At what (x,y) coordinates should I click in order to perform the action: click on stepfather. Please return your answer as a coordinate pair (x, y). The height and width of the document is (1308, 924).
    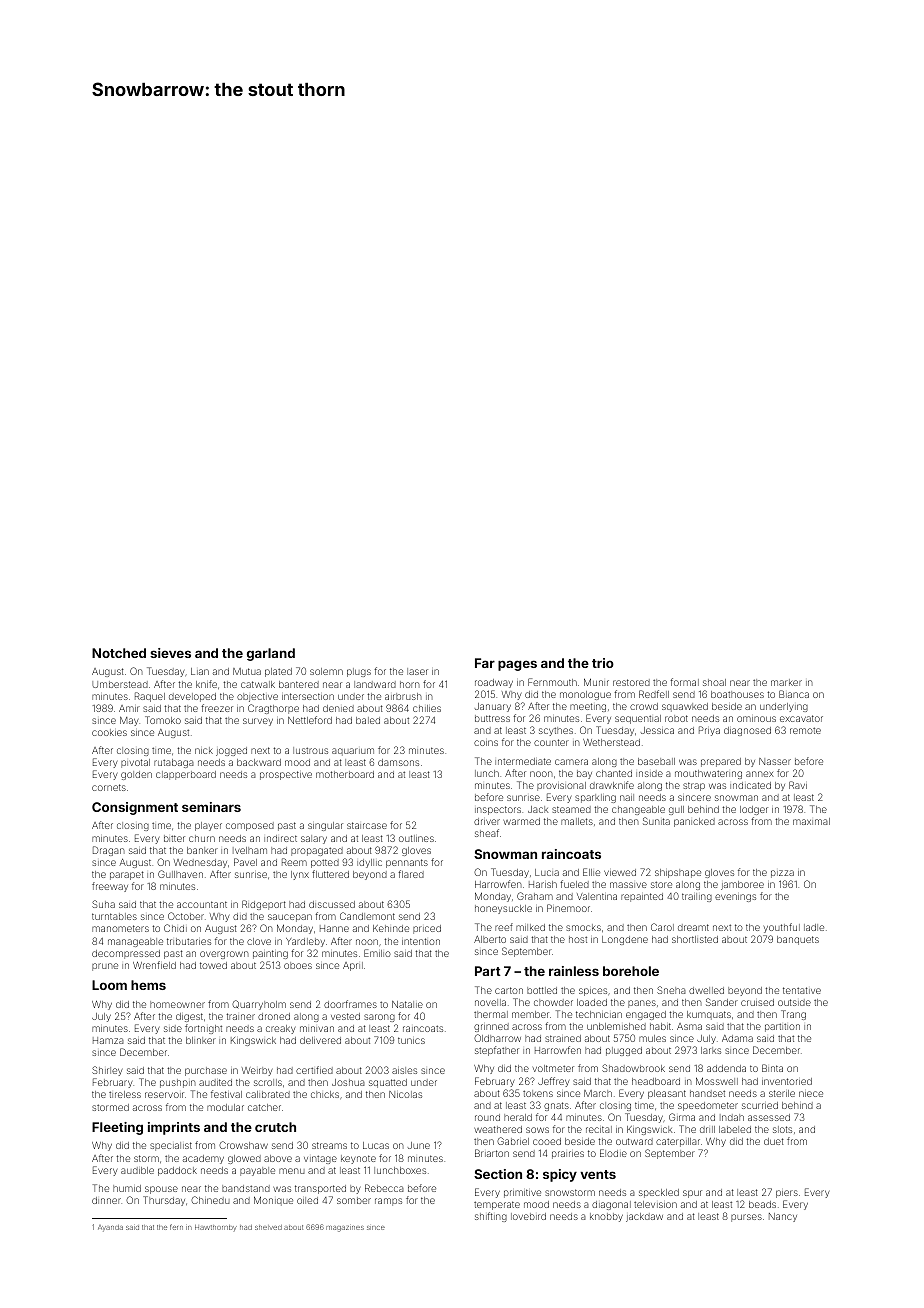
    Looking at the image, I should click on (497, 1051).
